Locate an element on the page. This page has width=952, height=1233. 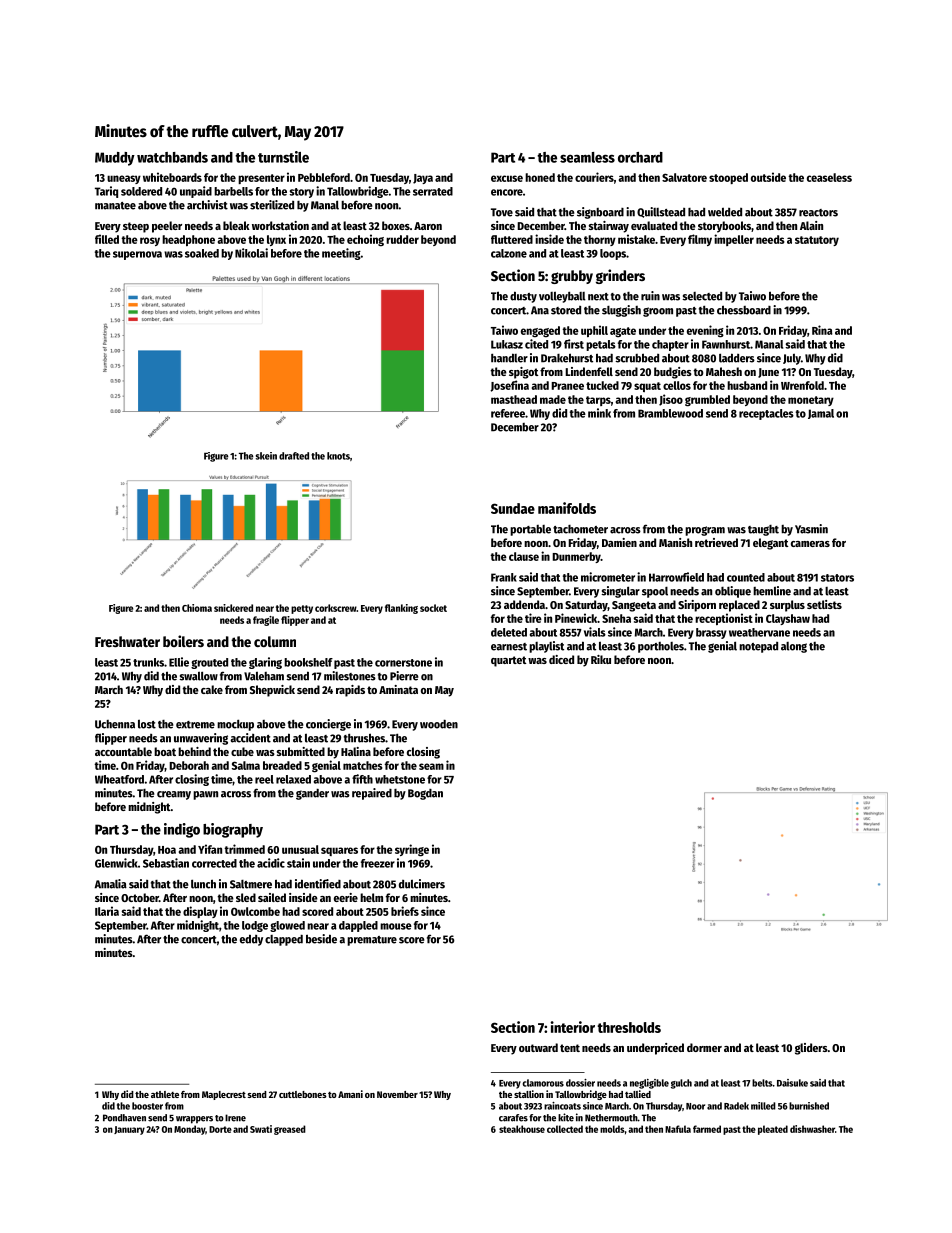
grumbled is located at coordinates (707, 401).
